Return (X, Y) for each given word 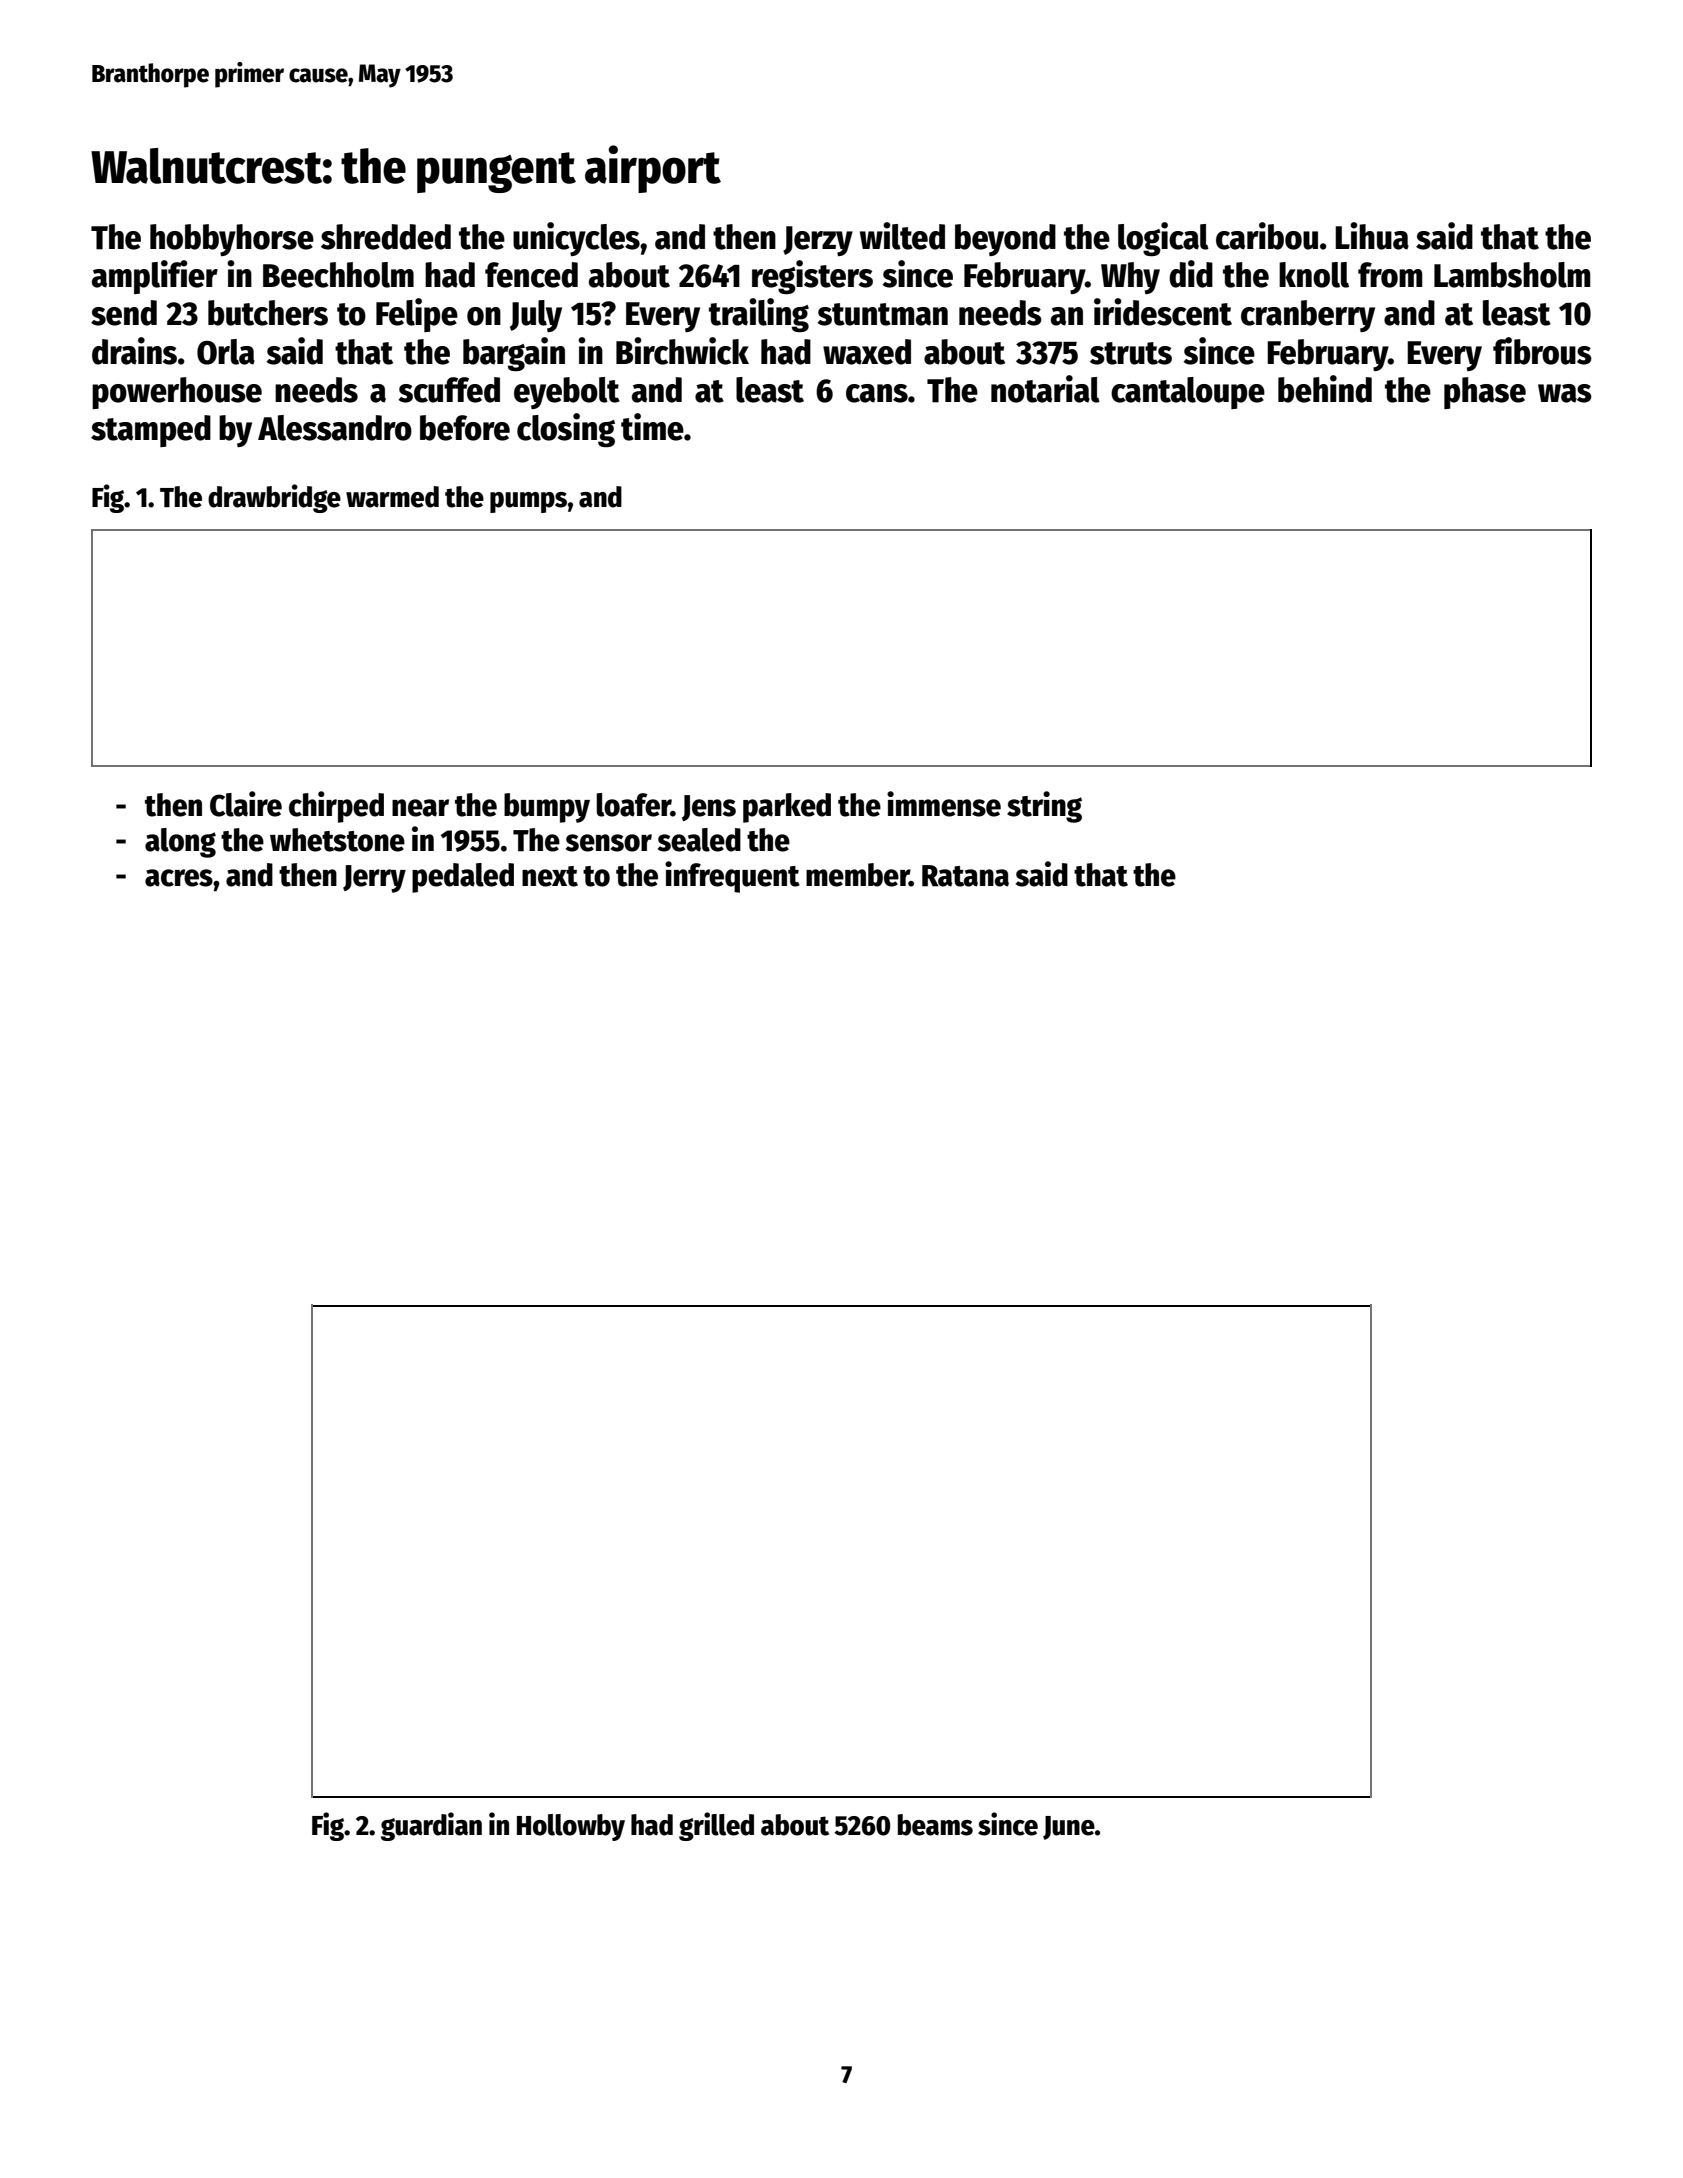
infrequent (732, 877)
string (1044, 807)
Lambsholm (1512, 275)
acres (179, 878)
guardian (431, 1826)
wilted (902, 236)
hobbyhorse (232, 240)
